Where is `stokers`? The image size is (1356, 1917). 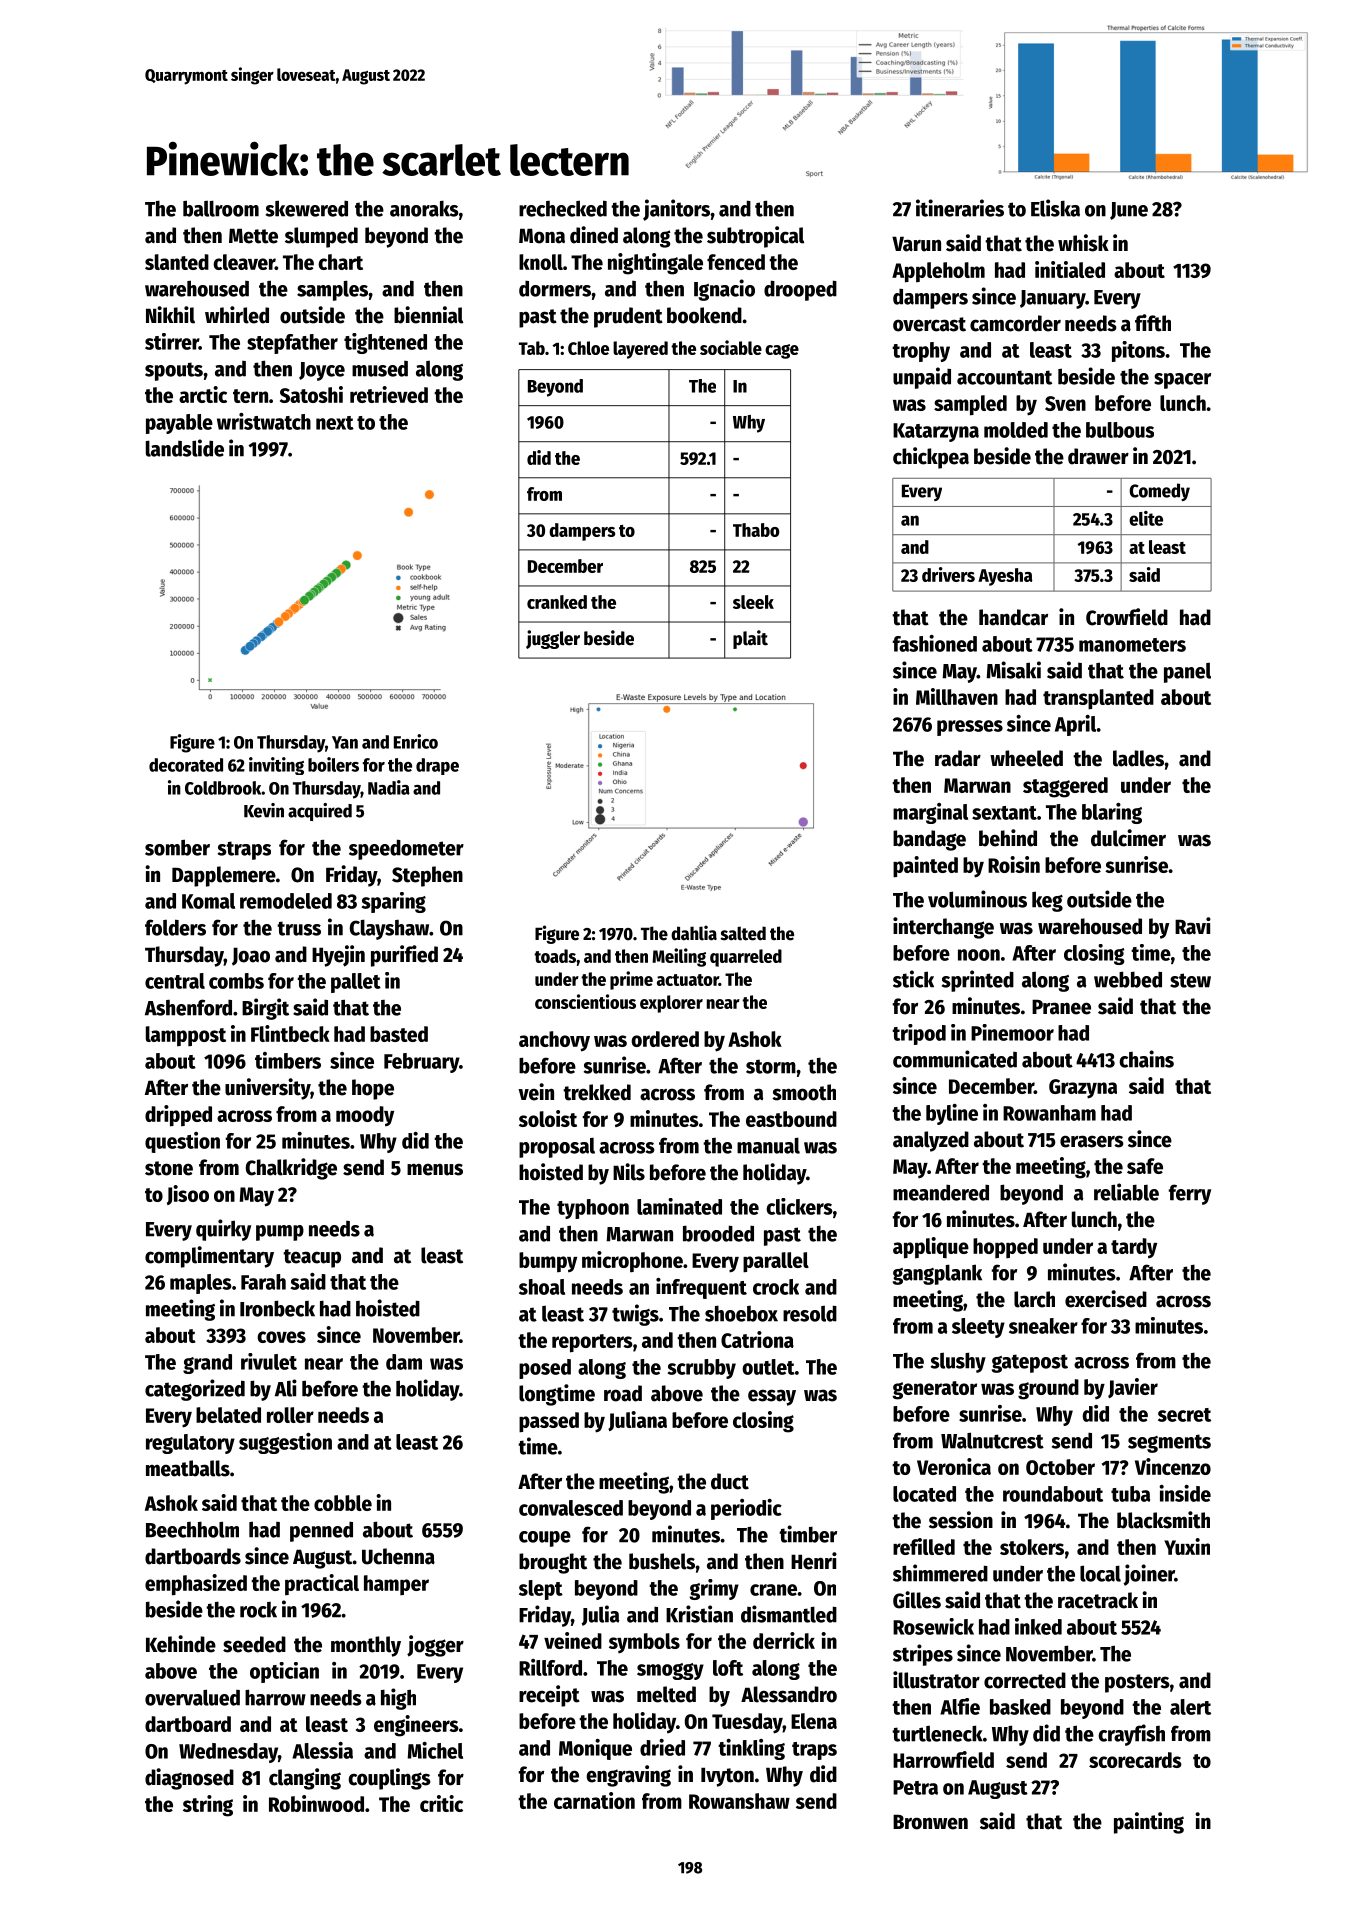 stokers is located at coordinates (1032, 1547).
